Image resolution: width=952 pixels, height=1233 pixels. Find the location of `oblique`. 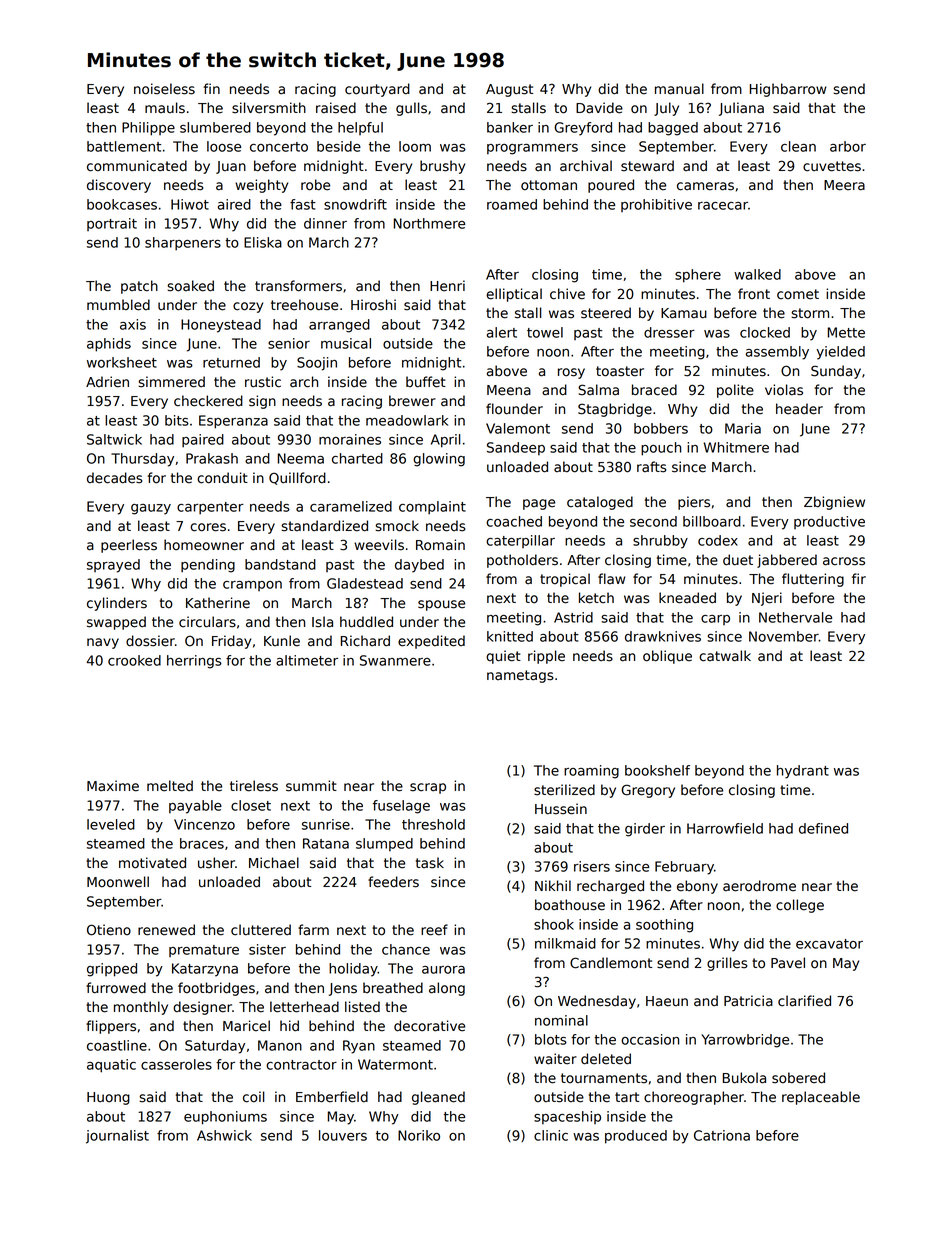

oblique is located at coordinates (667, 657).
